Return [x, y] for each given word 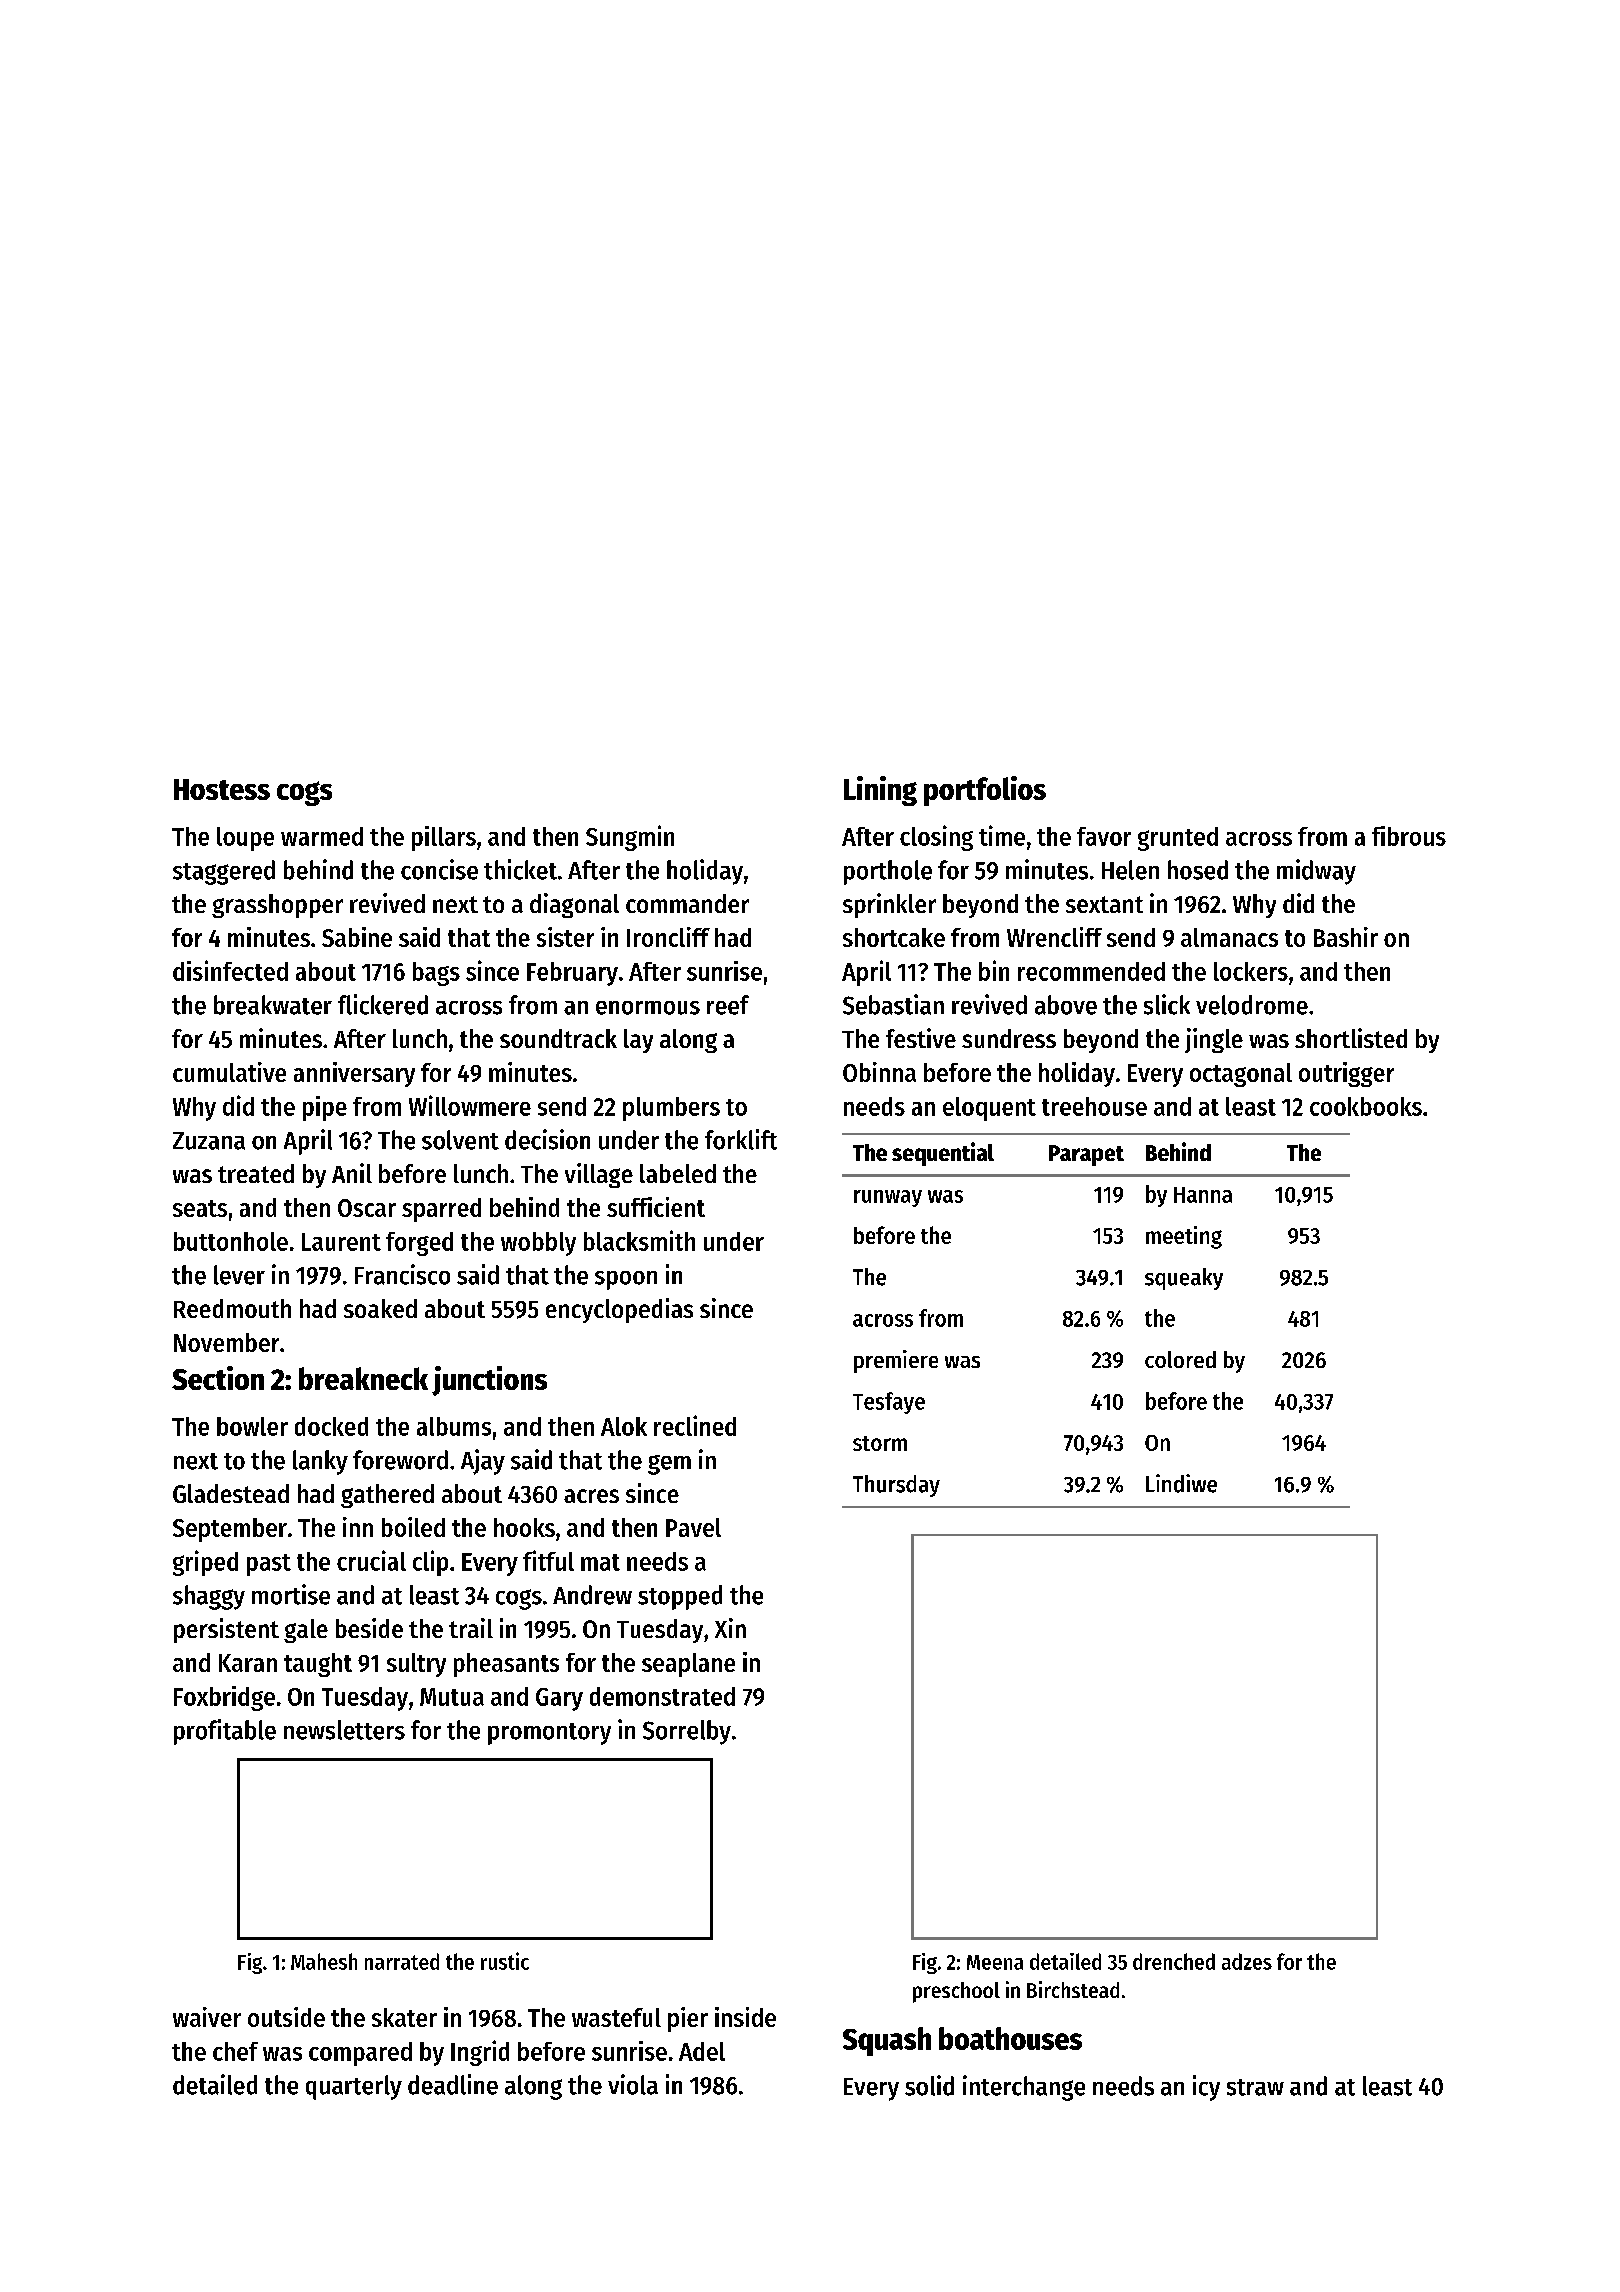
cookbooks [1366, 1106]
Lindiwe [1181, 1483]
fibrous [1409, 836]
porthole [888, 872]
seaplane [688, 1665]
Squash [887, 2041]
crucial [371, 1560]
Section [218, 1378]
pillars [444, 838]
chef [235, 2051]
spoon [626, 1280]
